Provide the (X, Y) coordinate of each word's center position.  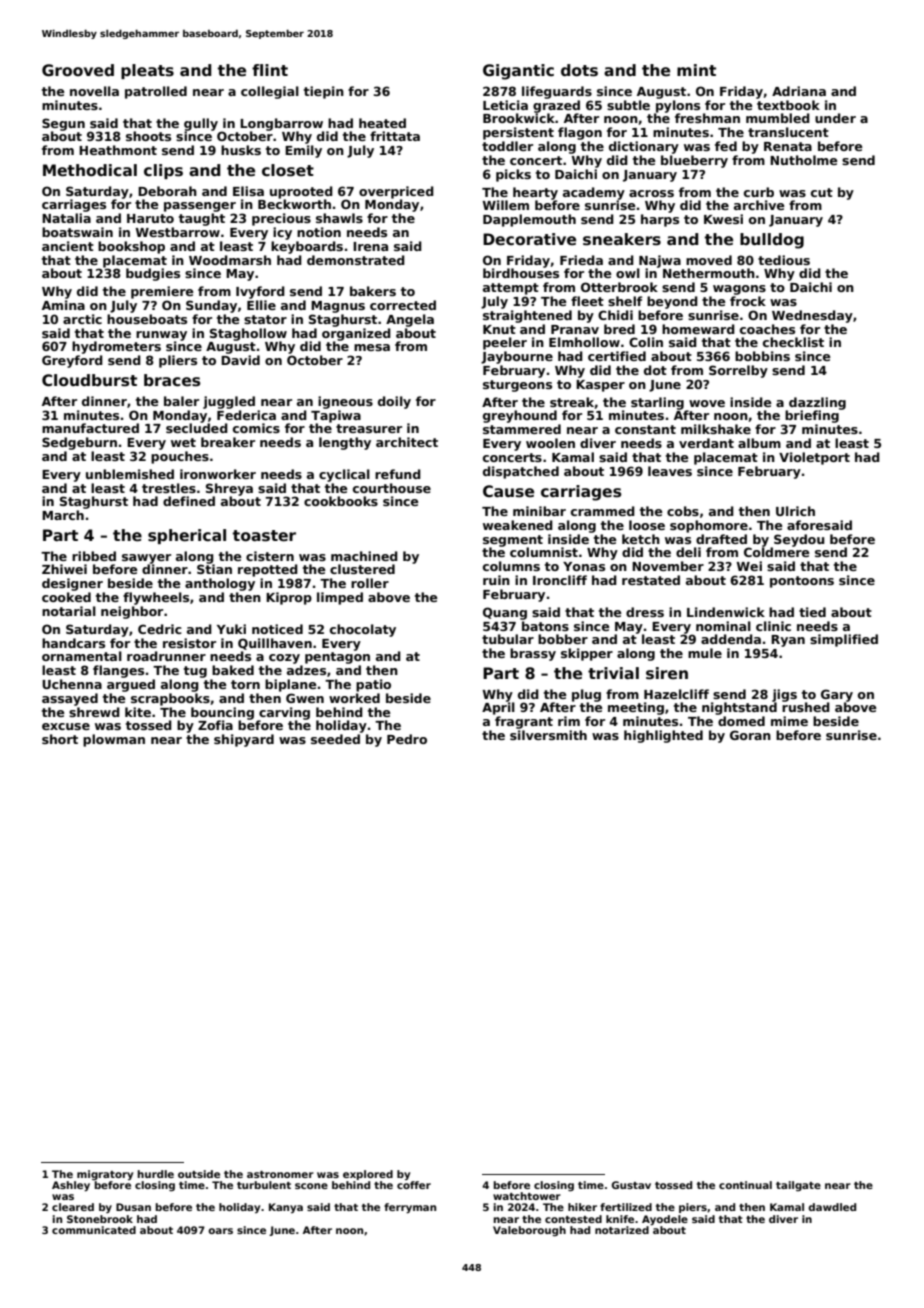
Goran (750, 735)
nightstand (739, 708)
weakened (518, 525)
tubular (508, 639)
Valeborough (529, 1231)
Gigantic (518, 72)
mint (696, 70)
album (759, 443)
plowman (114, 740)
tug (195, 672)
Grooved (78, 70)
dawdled (832, 1207)
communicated (94, 1230)
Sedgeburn (79, 443)
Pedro (407, 739)
